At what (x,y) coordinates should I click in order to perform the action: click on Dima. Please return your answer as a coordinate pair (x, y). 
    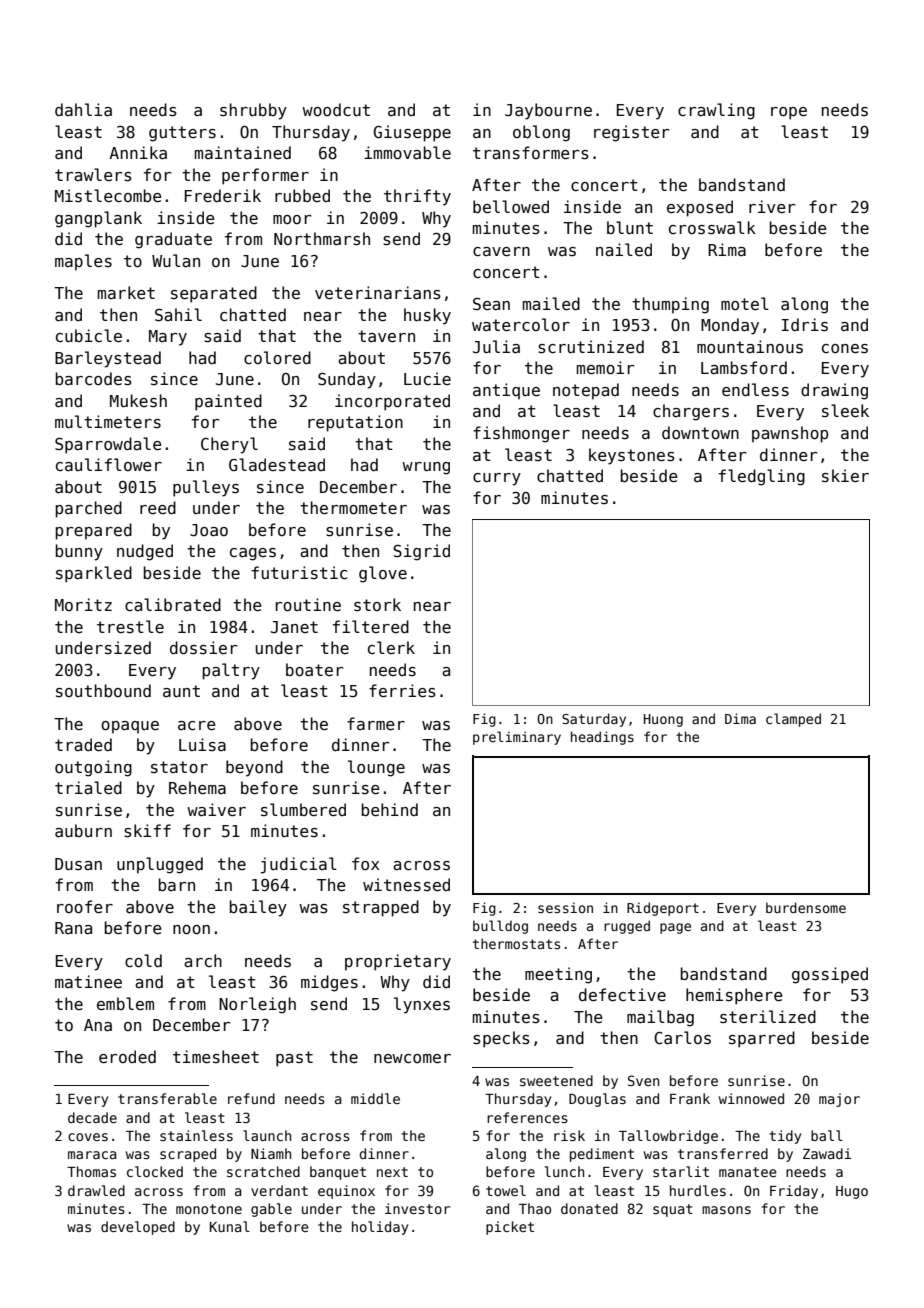
    Looking at the image, I should click on (740, 718).
